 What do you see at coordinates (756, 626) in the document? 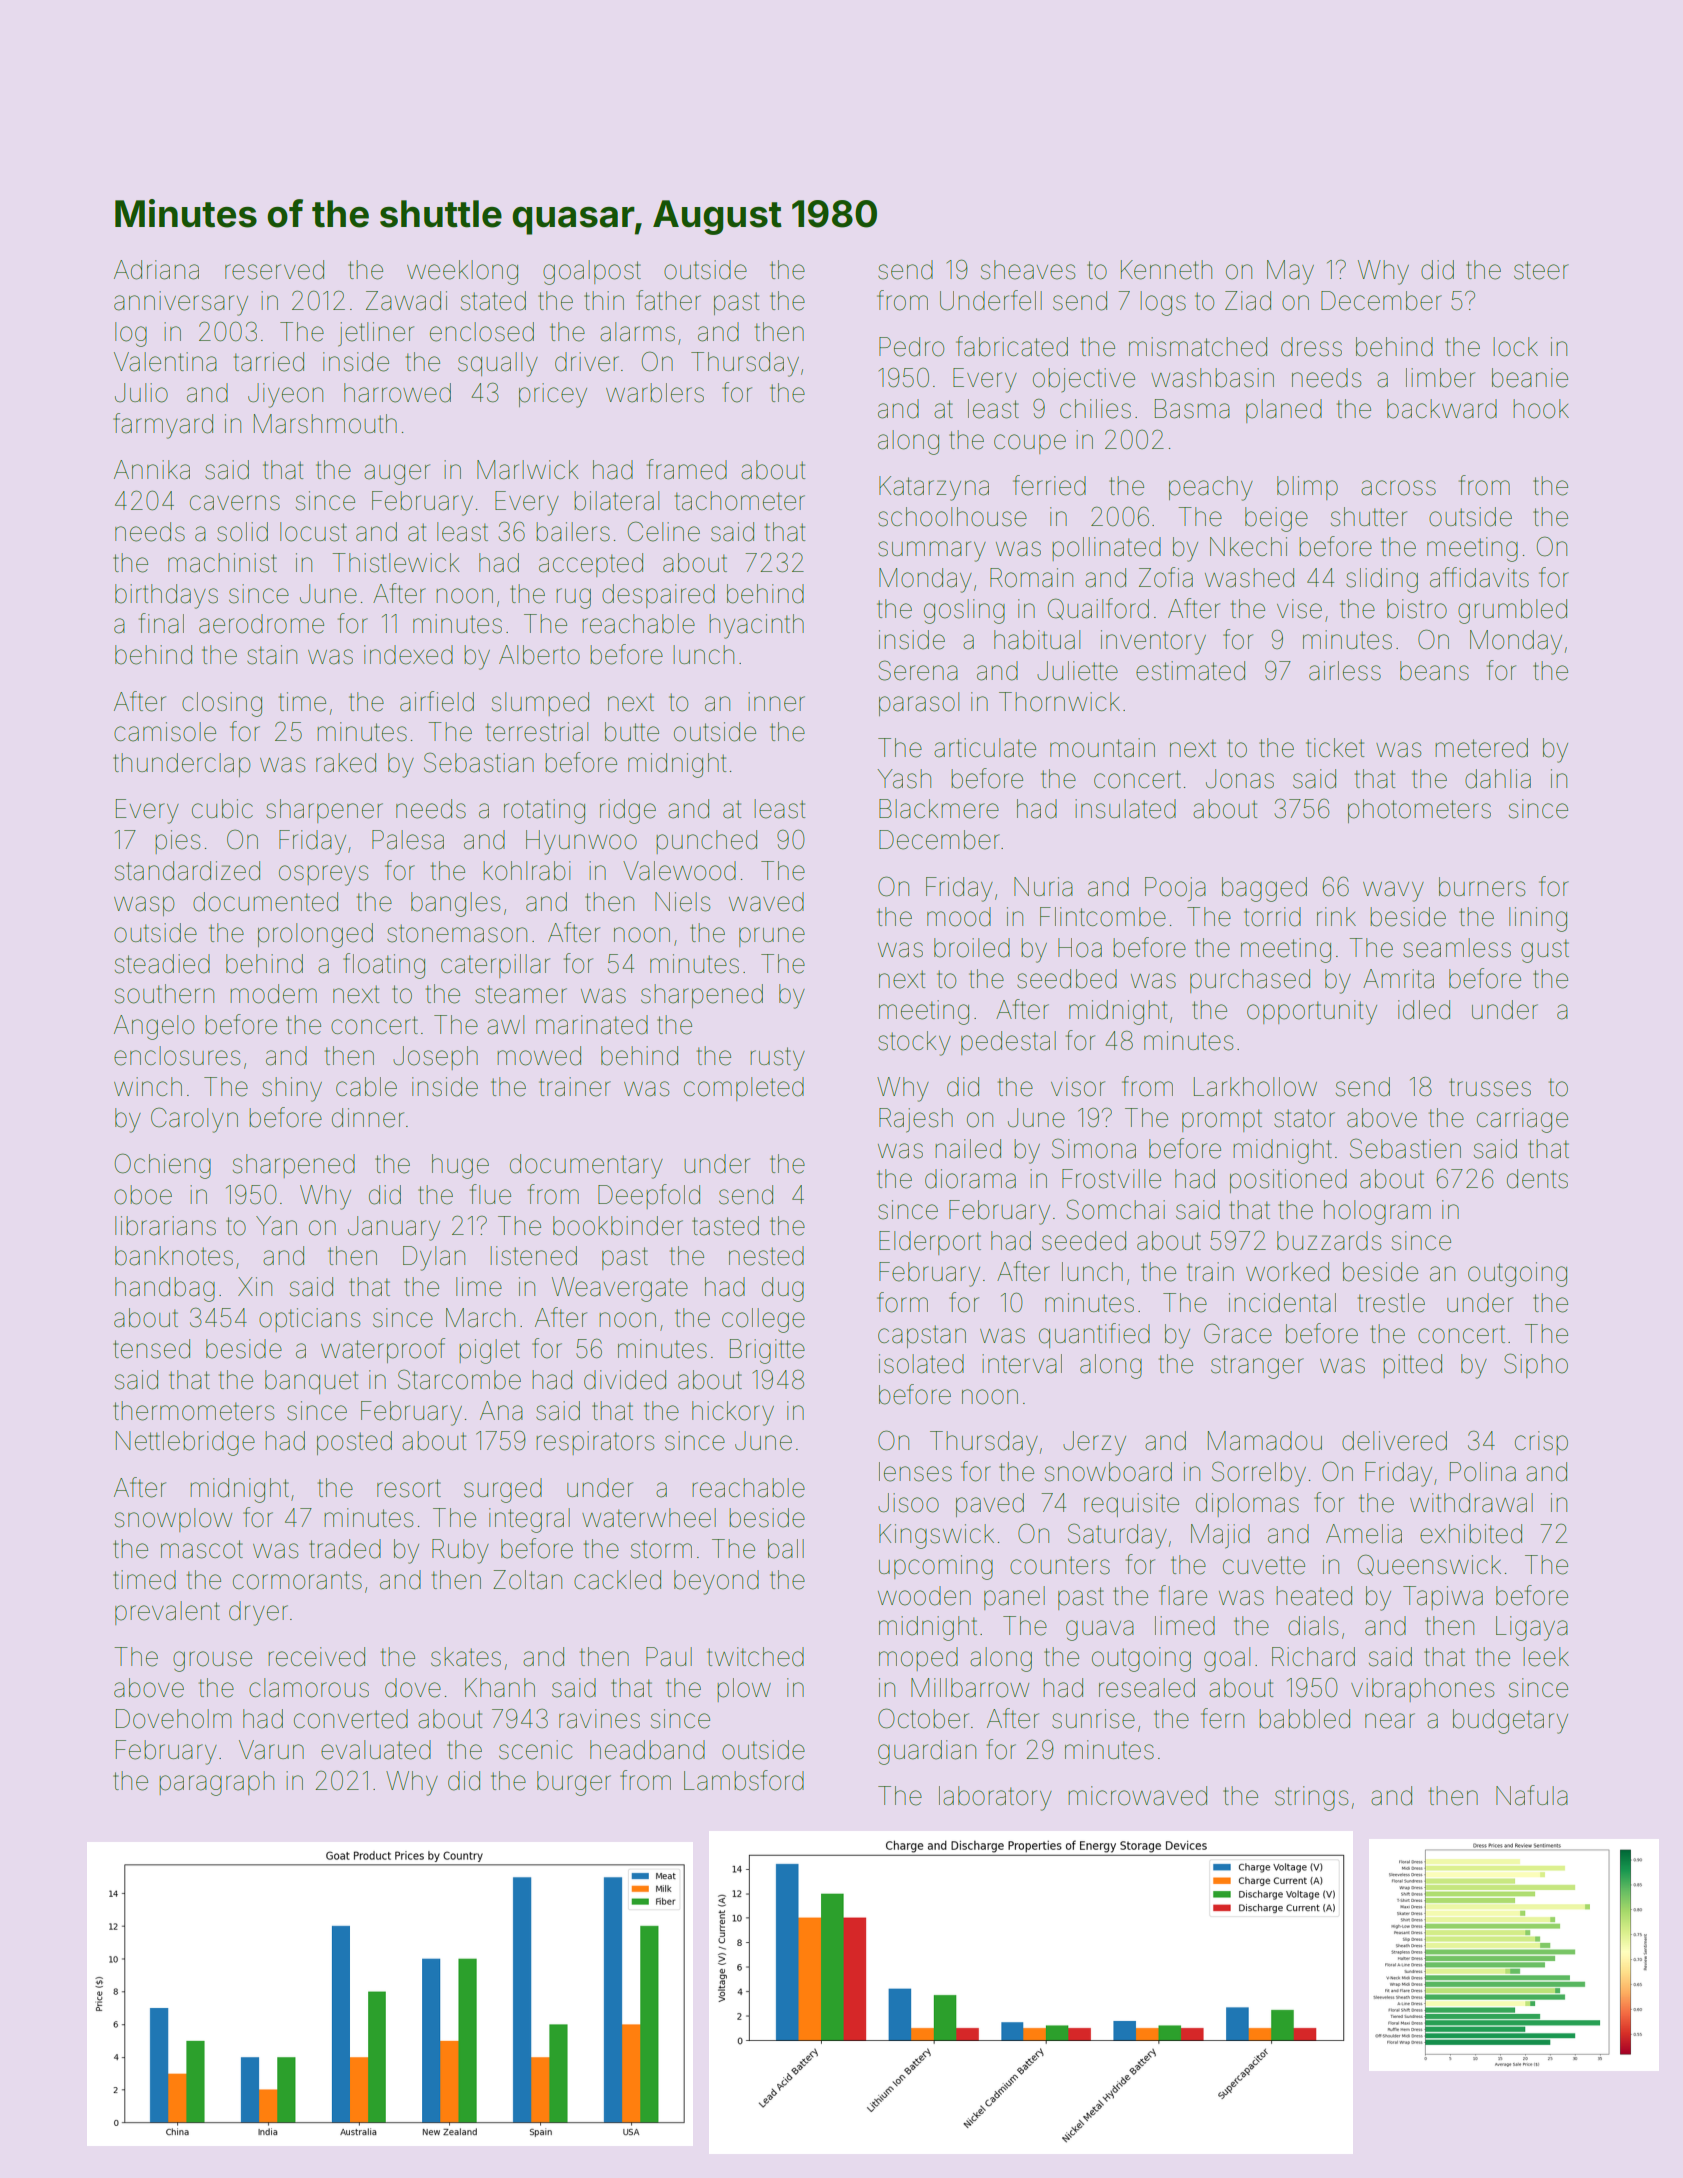
I see `hyacinth` at bounding box center [756, 626].
